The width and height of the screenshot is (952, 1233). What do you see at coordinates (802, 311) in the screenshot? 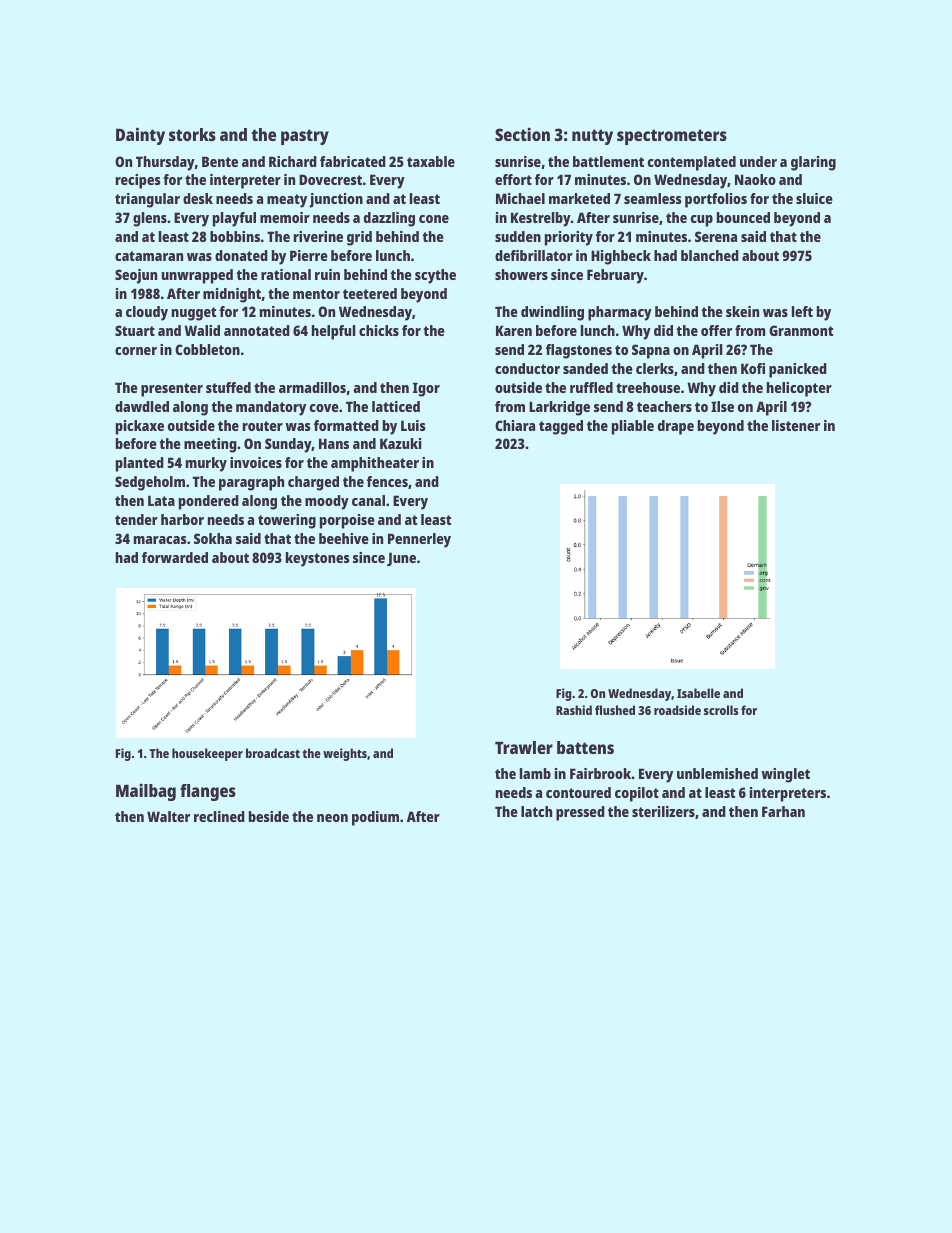
I see `left` at bounding box center [802, 311].
